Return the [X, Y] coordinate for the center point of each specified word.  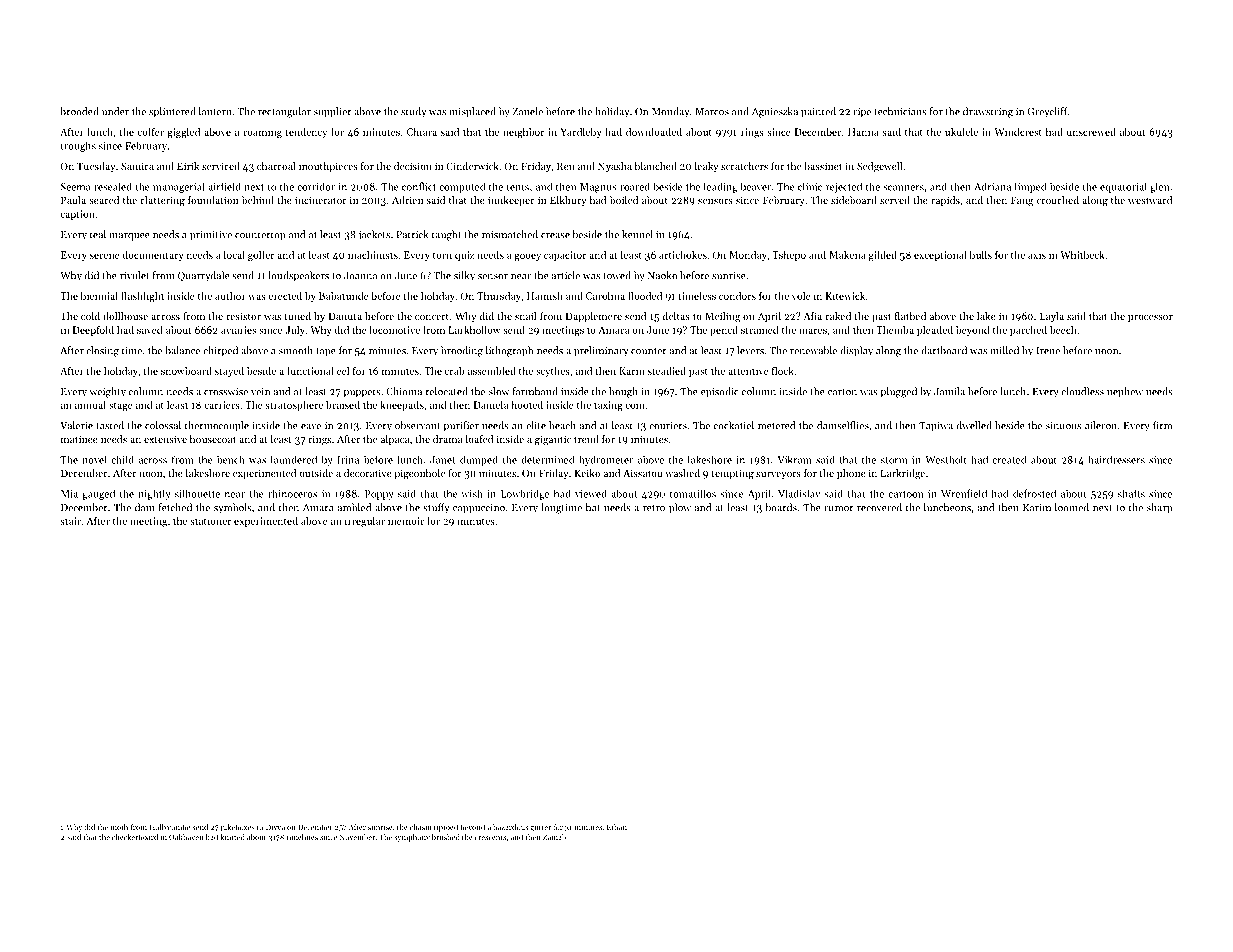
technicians [900, 111]
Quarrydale [204, 276]
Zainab [554, 837]
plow [680, 508]
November [357, 837]
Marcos [712, 112]
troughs [78, 146]
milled [1004, 350]
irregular [365, 522]
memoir [406, 521]
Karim [1037, 508]
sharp [1159, 508]
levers [750, 350]
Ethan [617, 827]
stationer [211, 521]
